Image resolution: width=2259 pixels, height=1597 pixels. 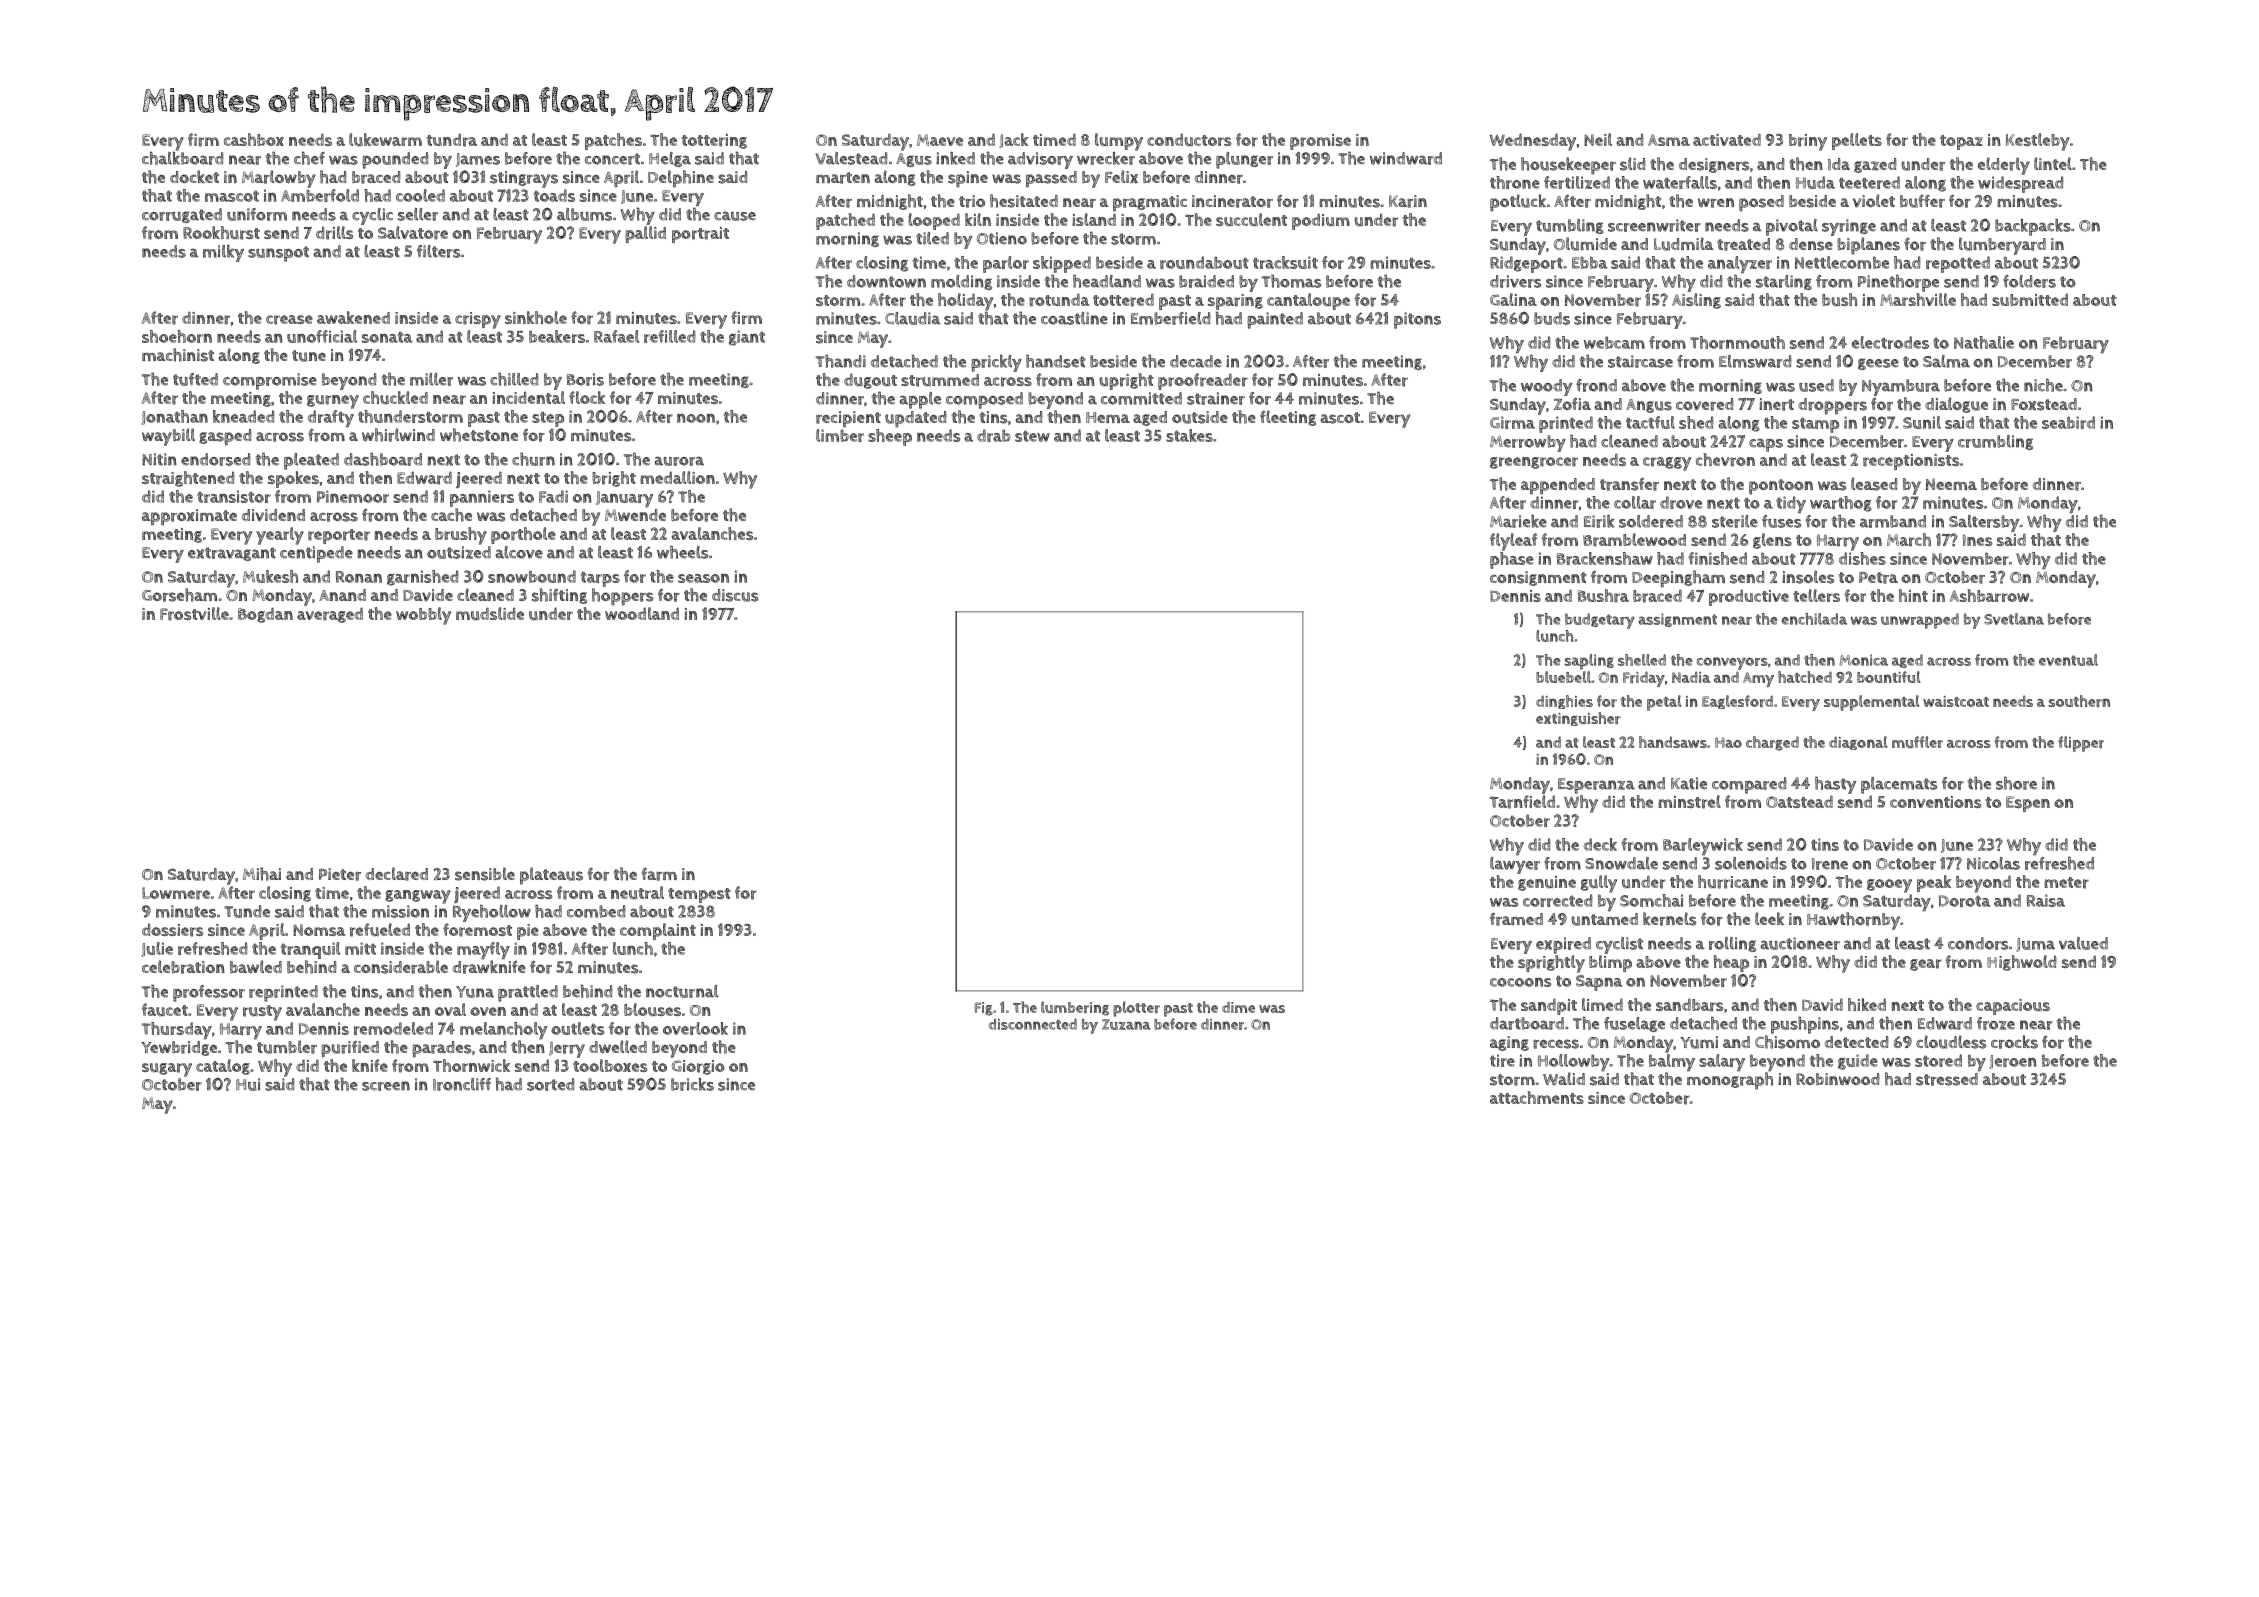 What do you see at coordinates (179, 1048) in the image?
I see `Yewbridge` at bounding box center [179, 1048].
